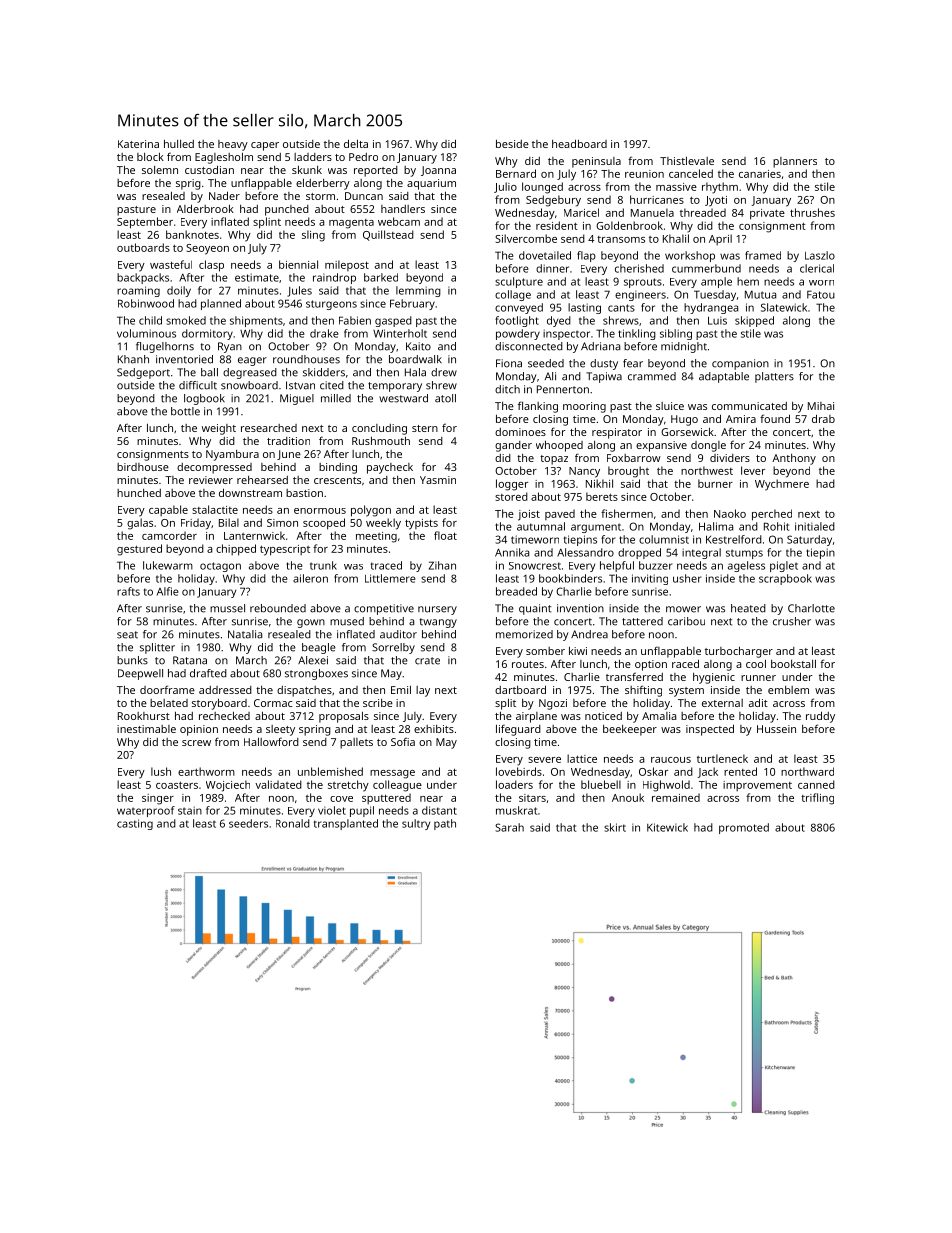 This document has width=952, height=1233. Describe the element at coordinates (346, 824) in the document. I see `transplanted` at that location.
